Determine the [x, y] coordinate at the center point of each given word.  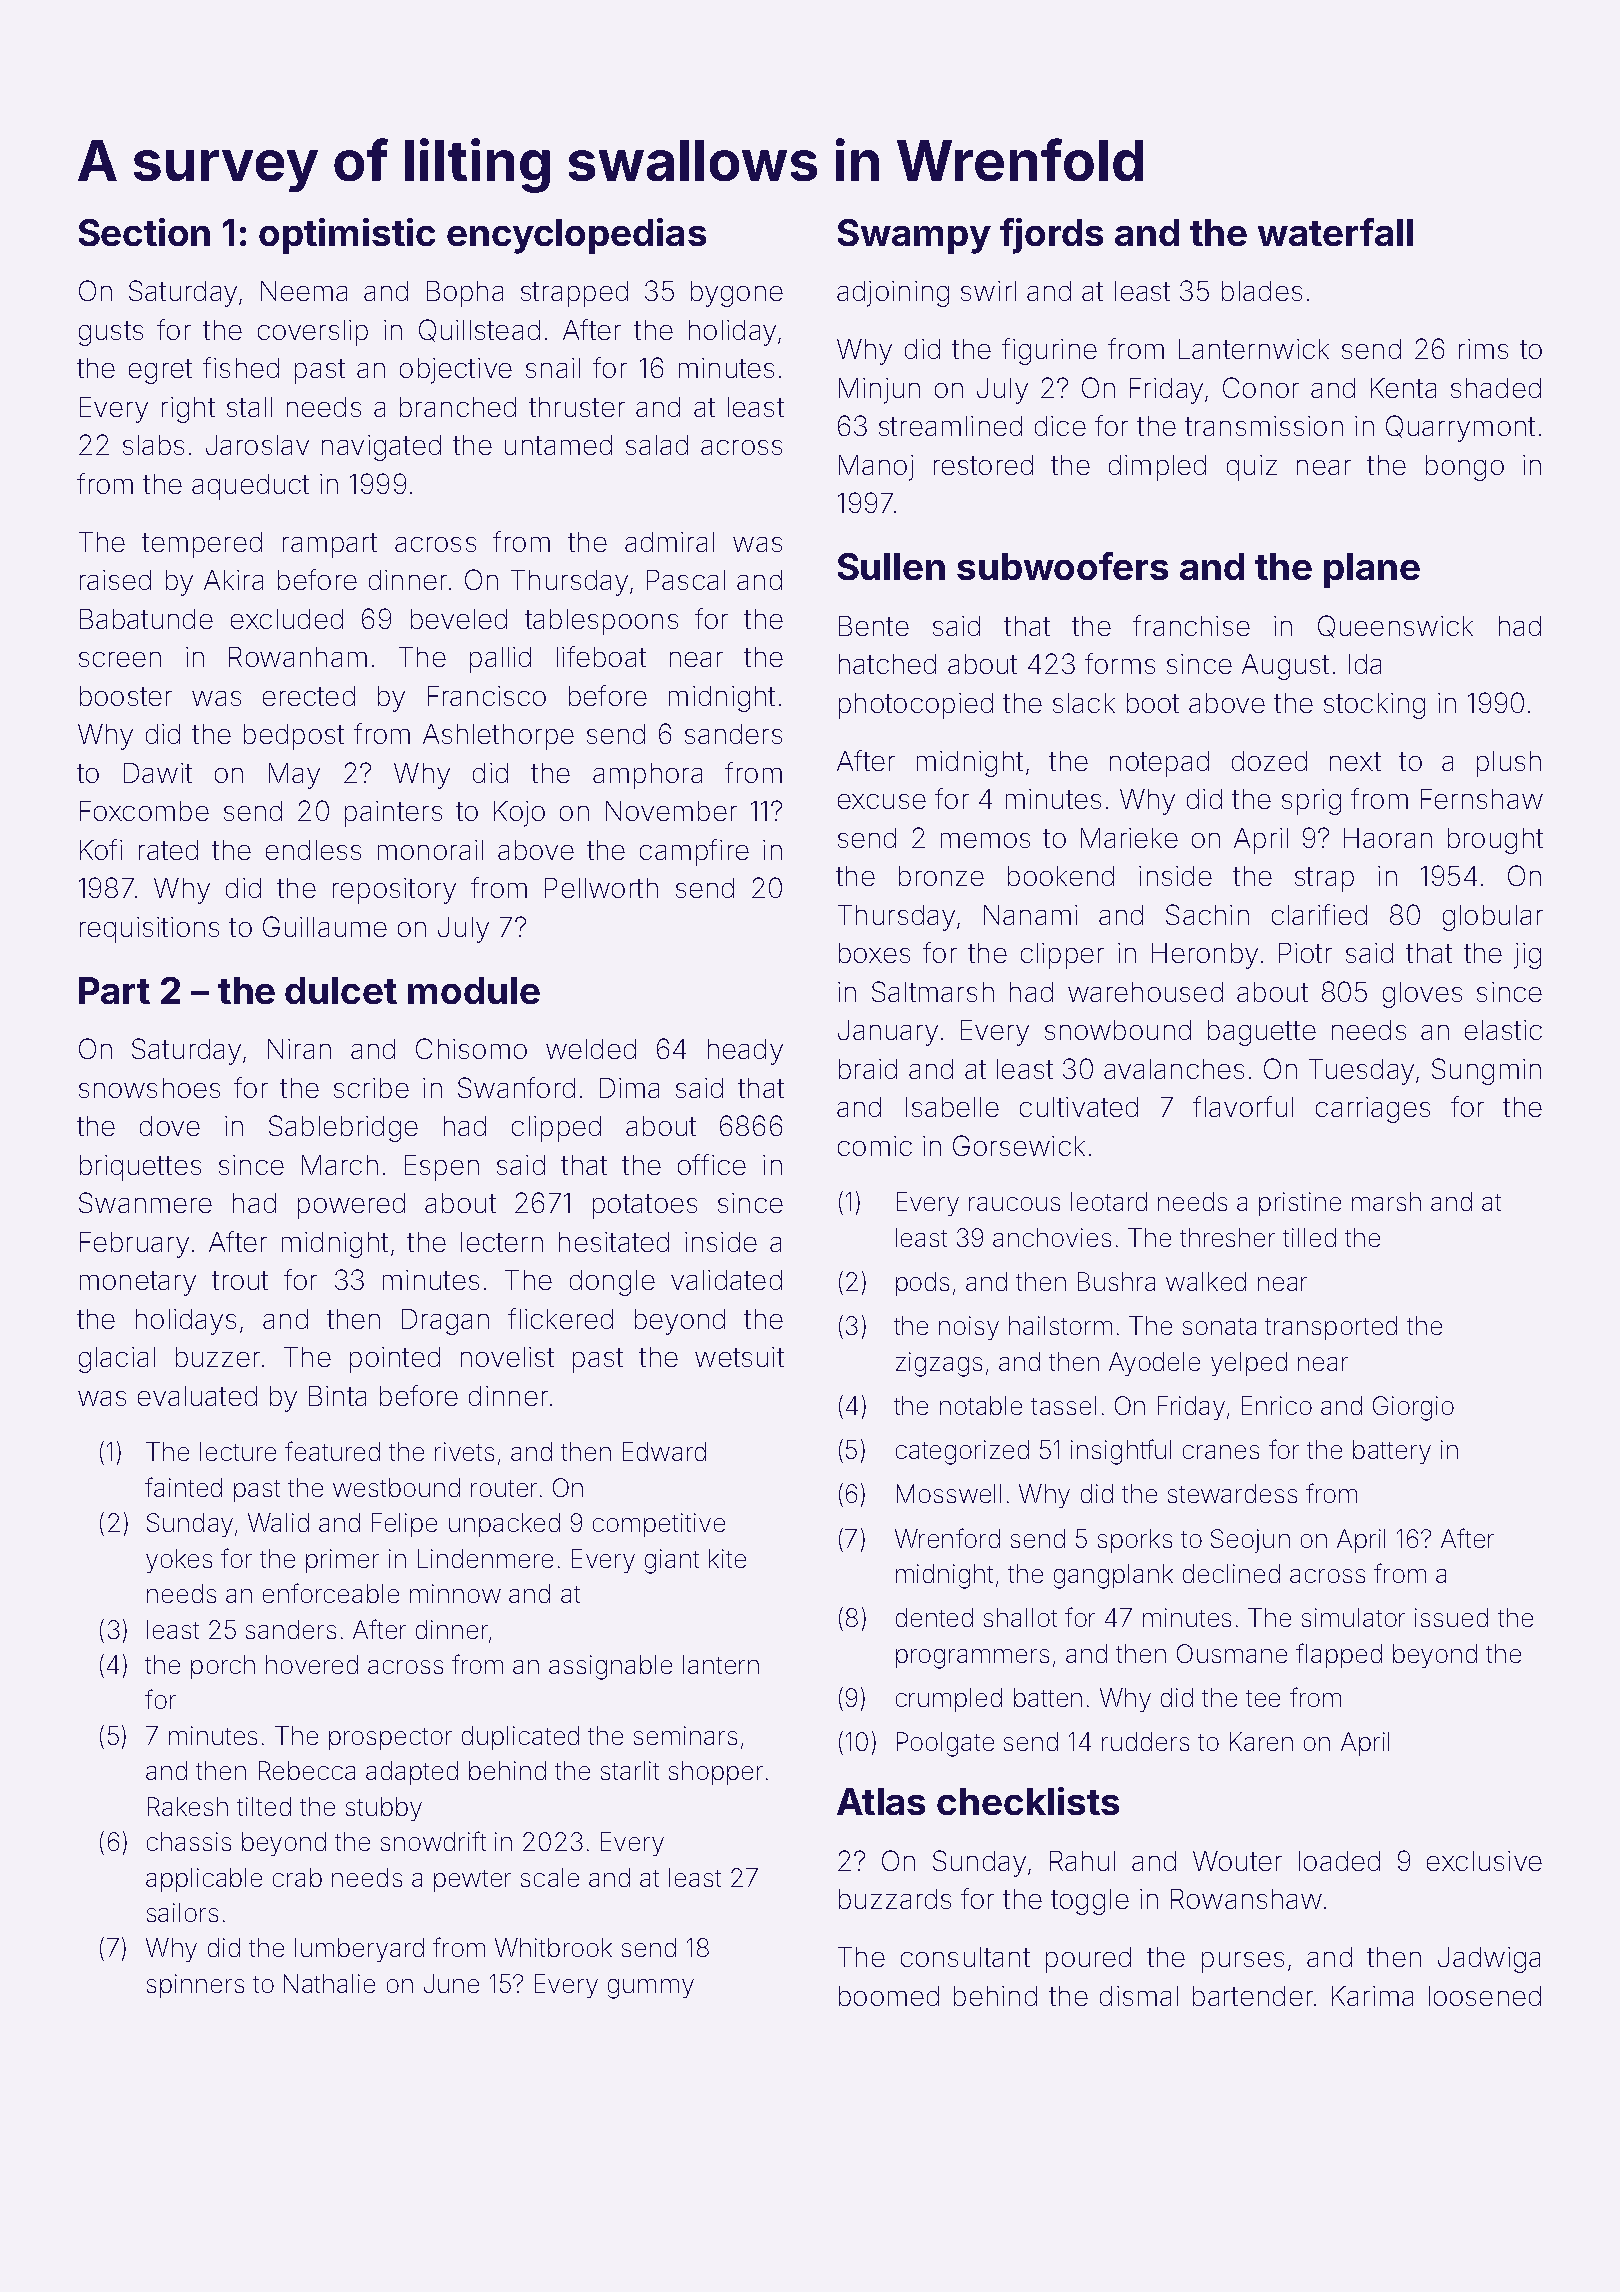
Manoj [876, 468]
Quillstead [479, 330]
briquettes [140, 1168]
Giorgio [1413, 1408]
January [888, 1033]
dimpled [1157, 468]
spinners [195, 1986]
